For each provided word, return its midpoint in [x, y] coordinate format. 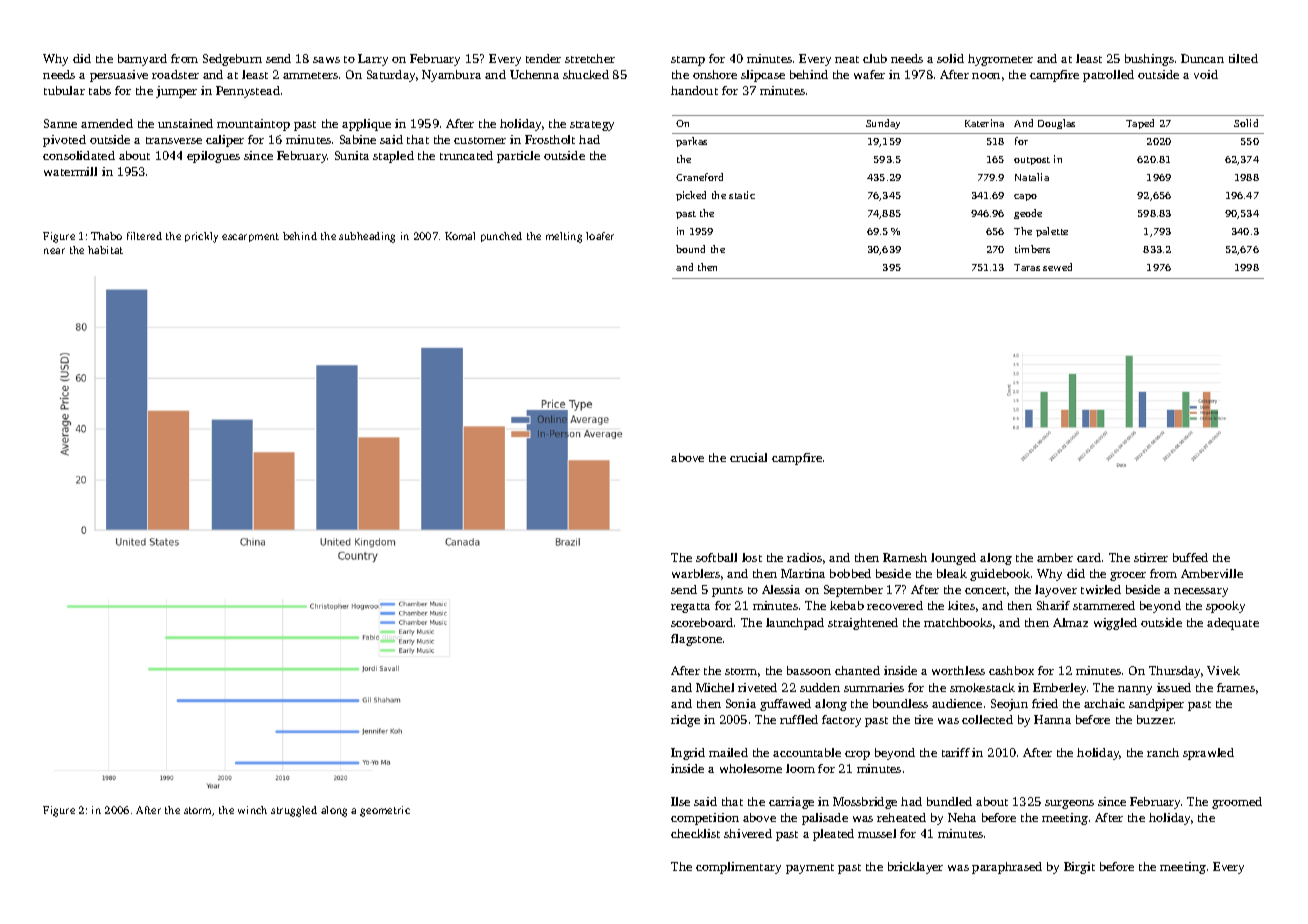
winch [252, 810]
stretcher [590, 58]
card [1089, 557]
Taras [1027, 267]
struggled [294, 811]
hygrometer [1000, 60]
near [54, 251]
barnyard [142, 60]
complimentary [738, 868]
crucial [748, 457]
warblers [696, 573]
